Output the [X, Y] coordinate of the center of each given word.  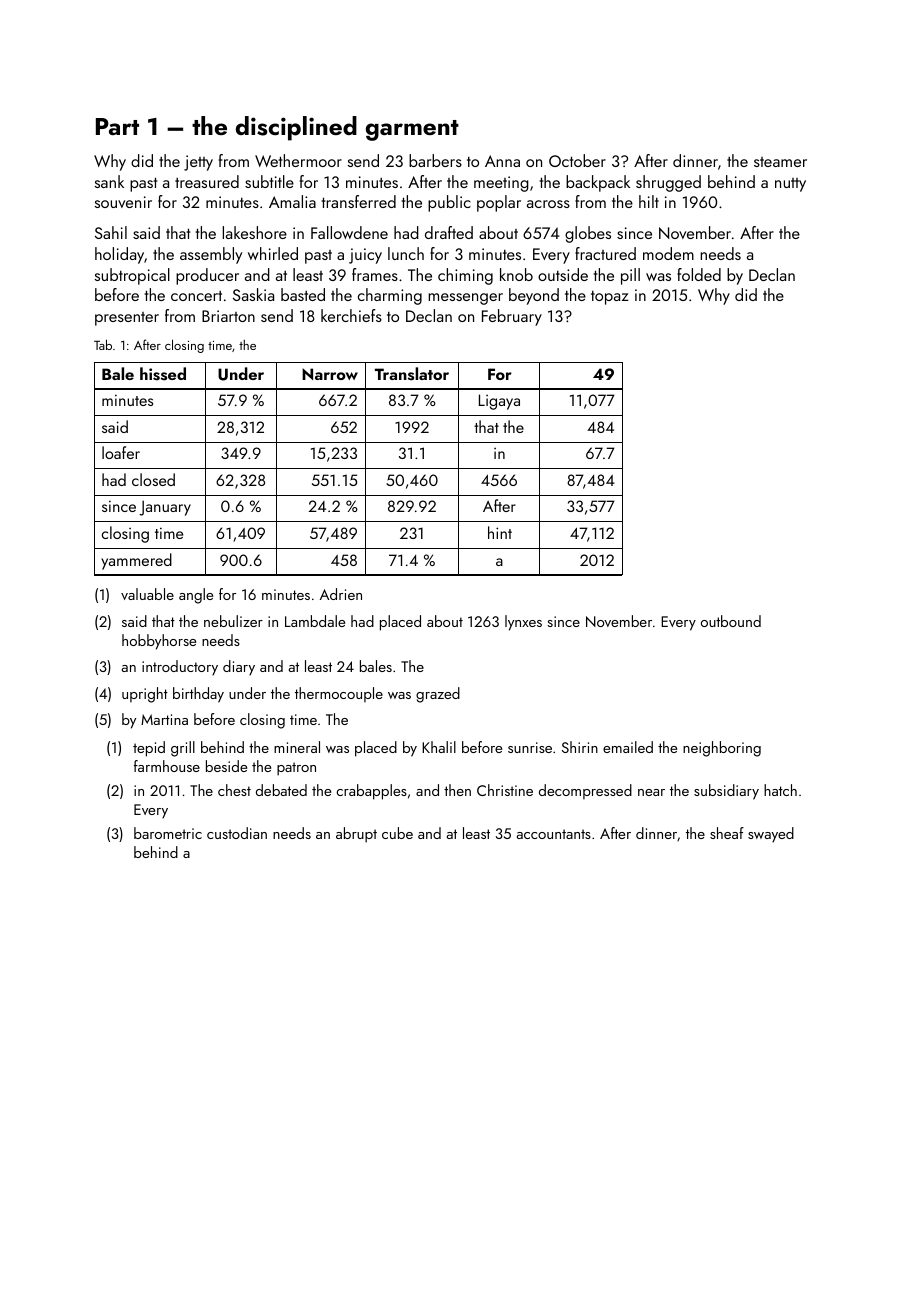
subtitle [269, 181]
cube [397, 833]
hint [500, 532]
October [577, 160]
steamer [780, 162]
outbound [731, 621]
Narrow [330, 374]
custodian [237, 833]
